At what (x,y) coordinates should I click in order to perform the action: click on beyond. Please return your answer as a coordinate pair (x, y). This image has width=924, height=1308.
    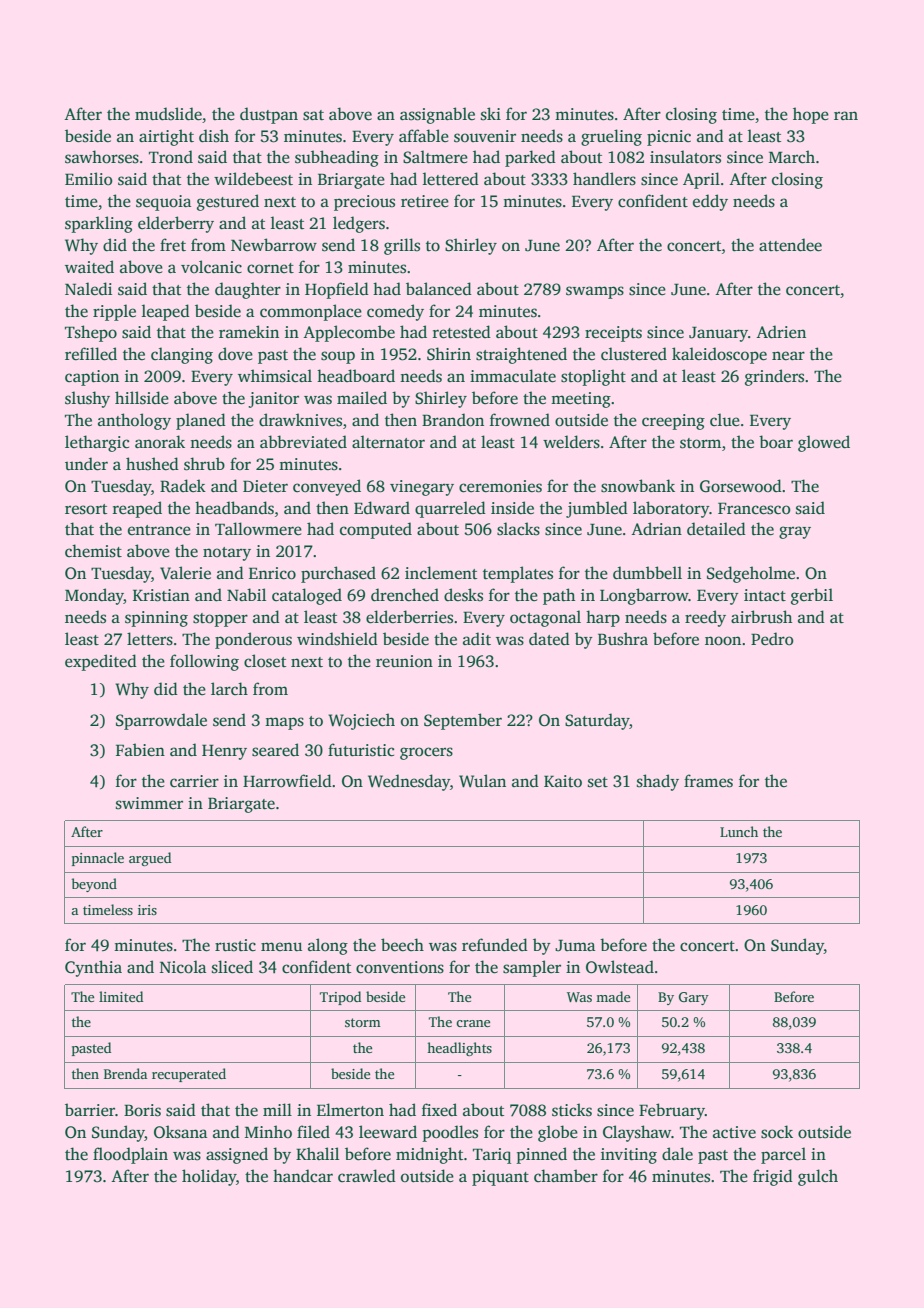
    Looking at the image, I should click on (94, 885).
